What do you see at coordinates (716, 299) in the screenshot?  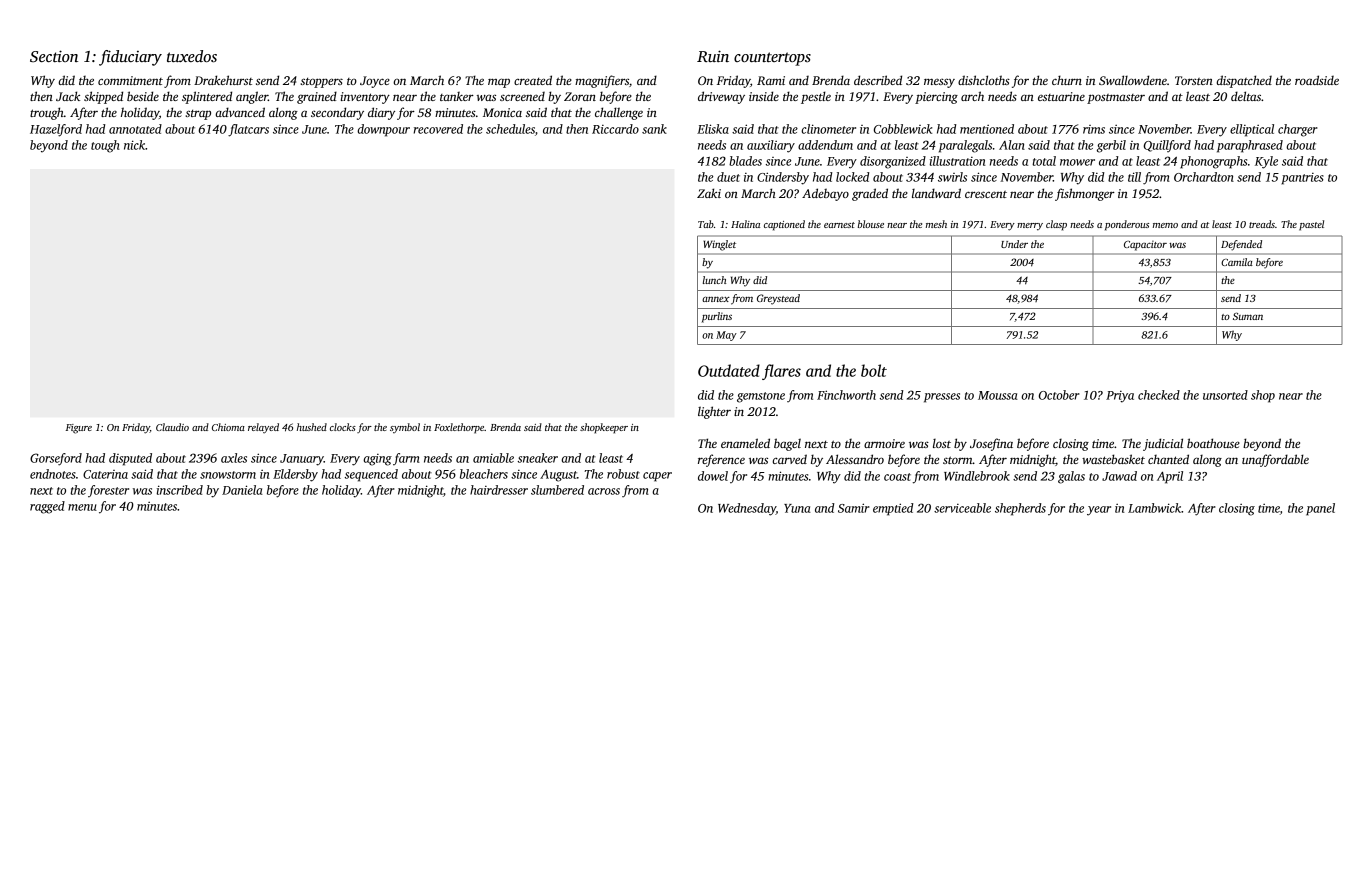 I see `annex` at bounding box center [716, 299].
